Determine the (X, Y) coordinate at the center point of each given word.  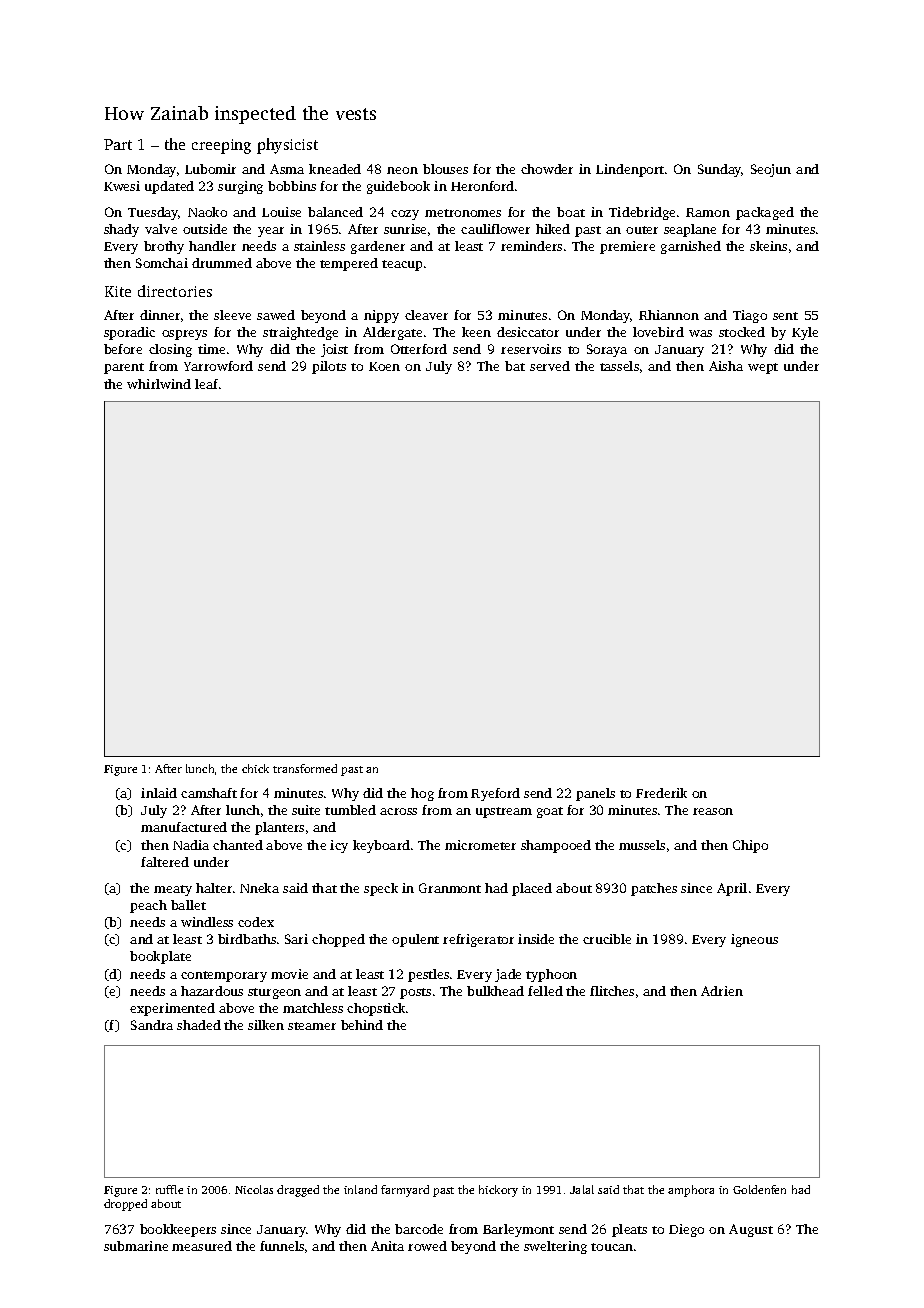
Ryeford (495, 794)
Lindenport (630, 170)
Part (118, 144)
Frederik (661, 793)
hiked (553, 229)
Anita (387, 1246)
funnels (282, 1246)
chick (255, 768)
